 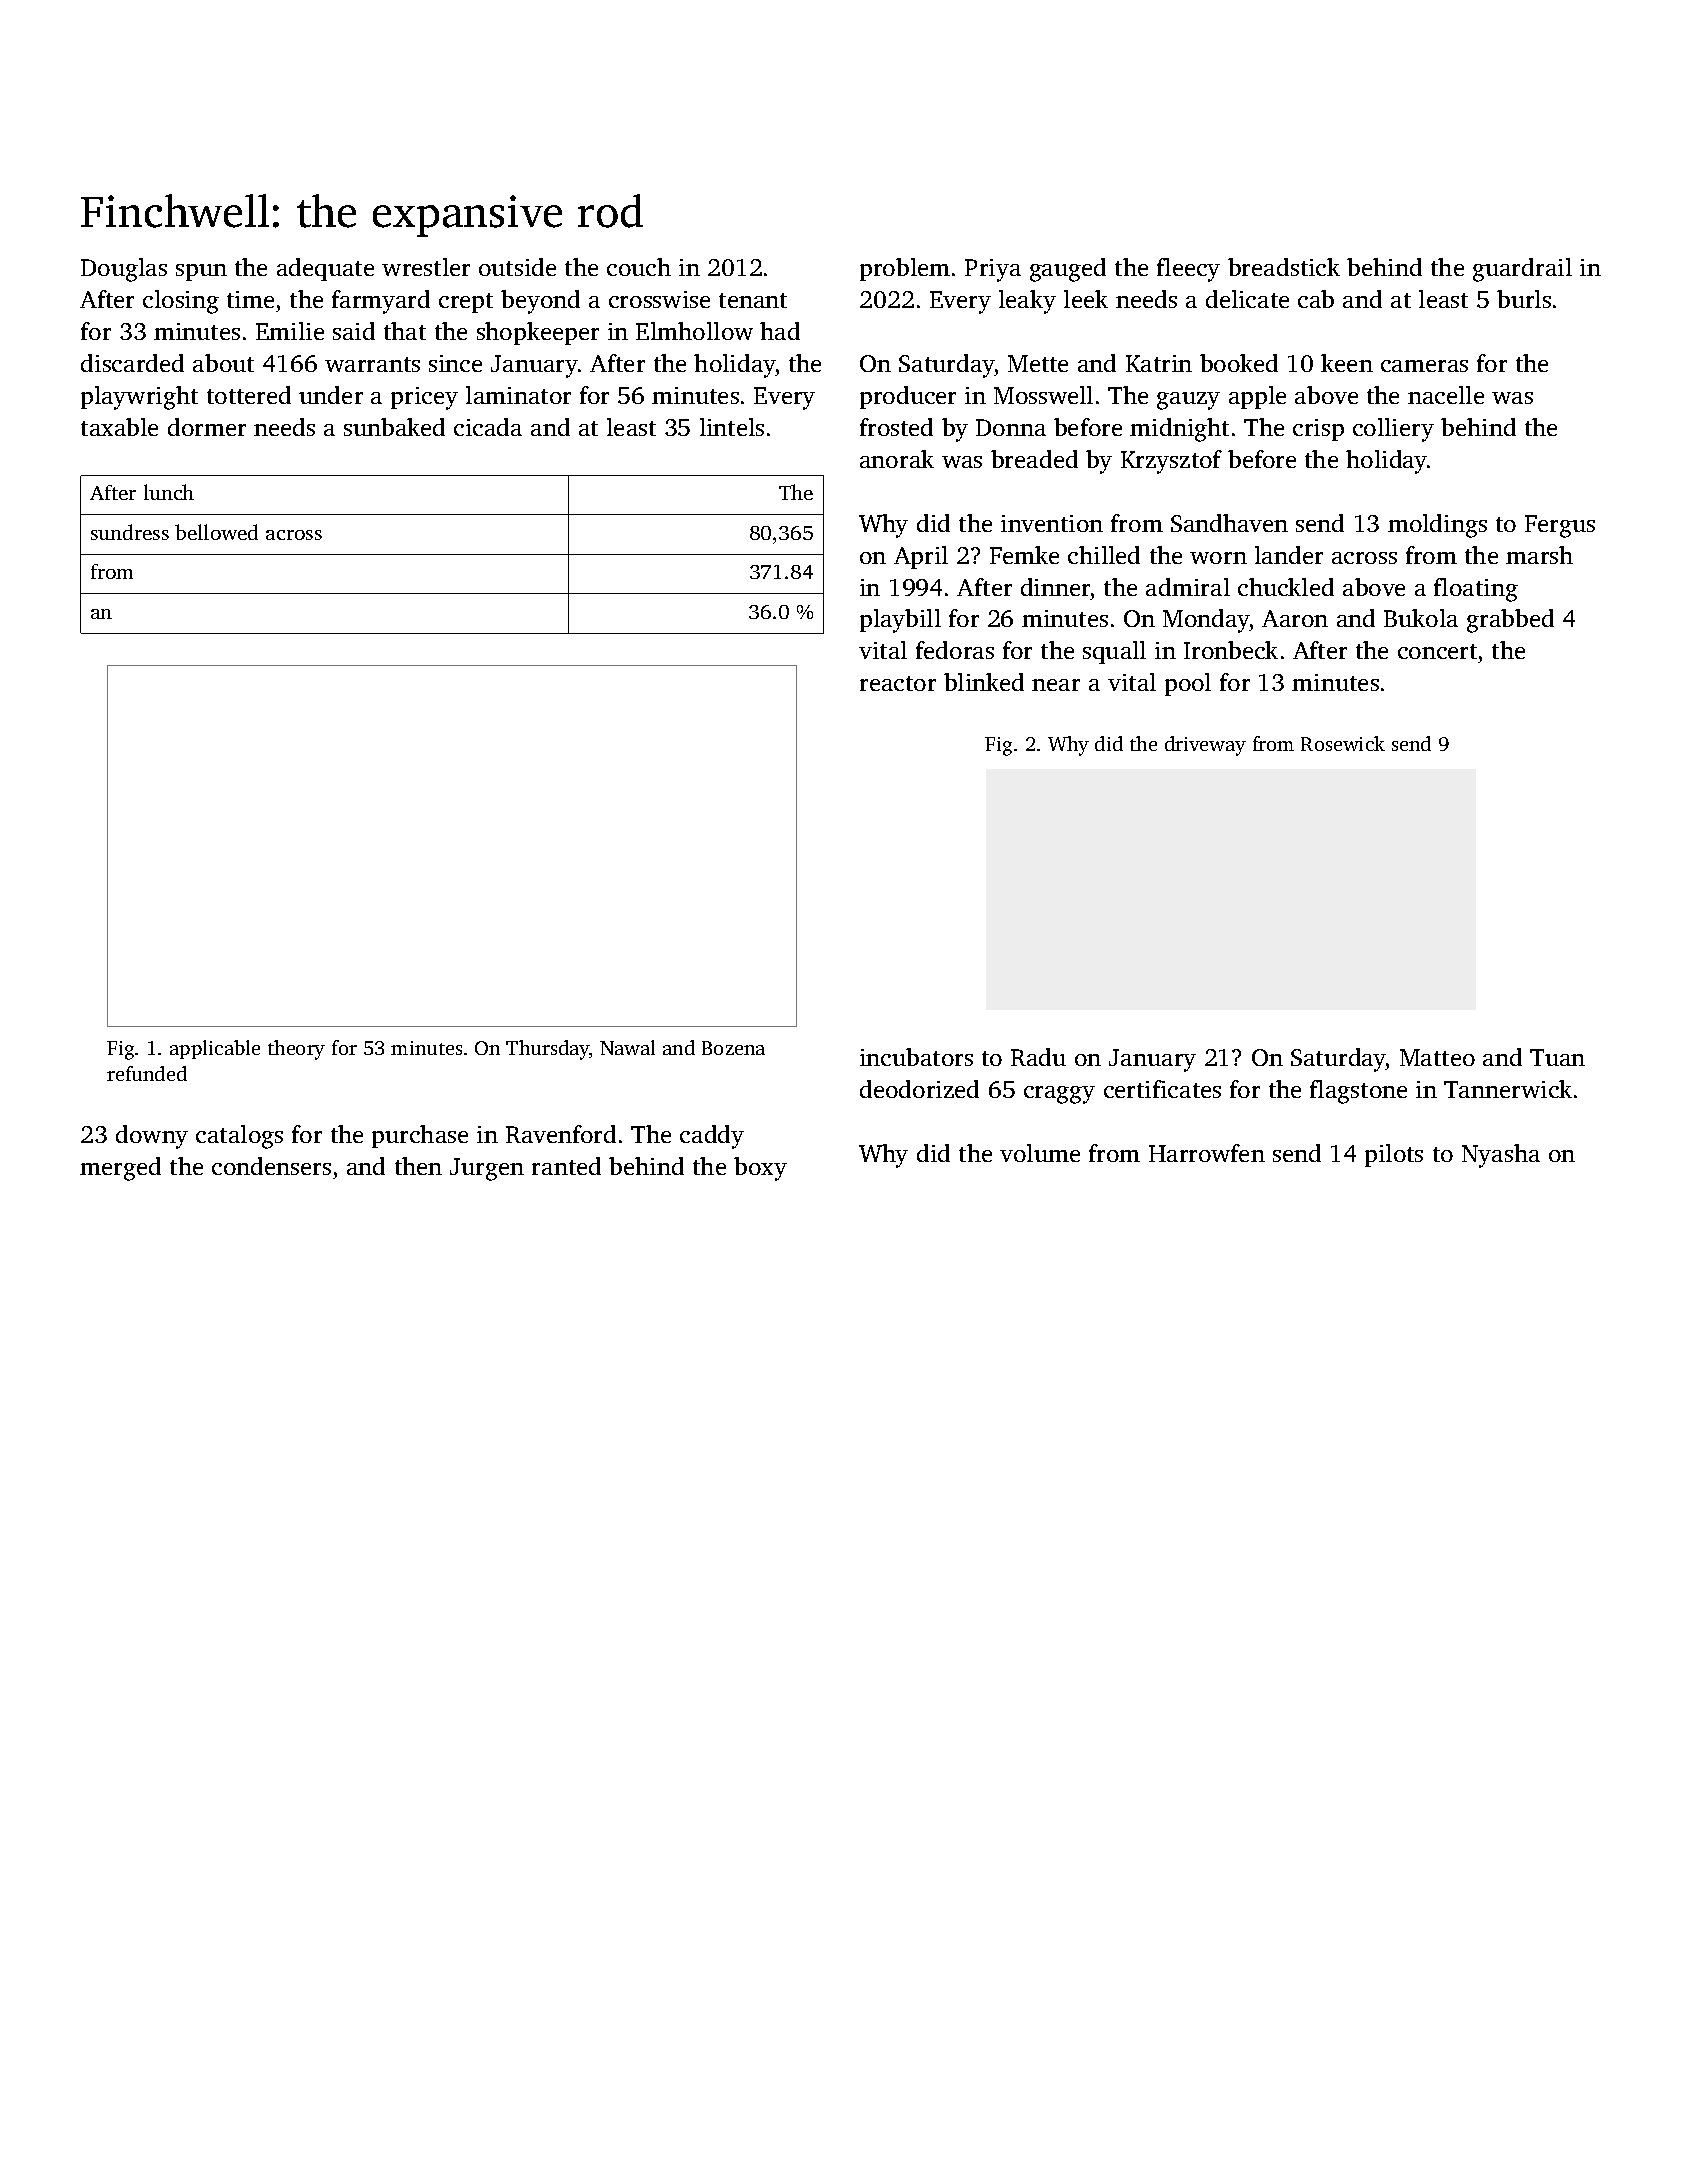 I want to click on time, so click(x=250, y=299).
